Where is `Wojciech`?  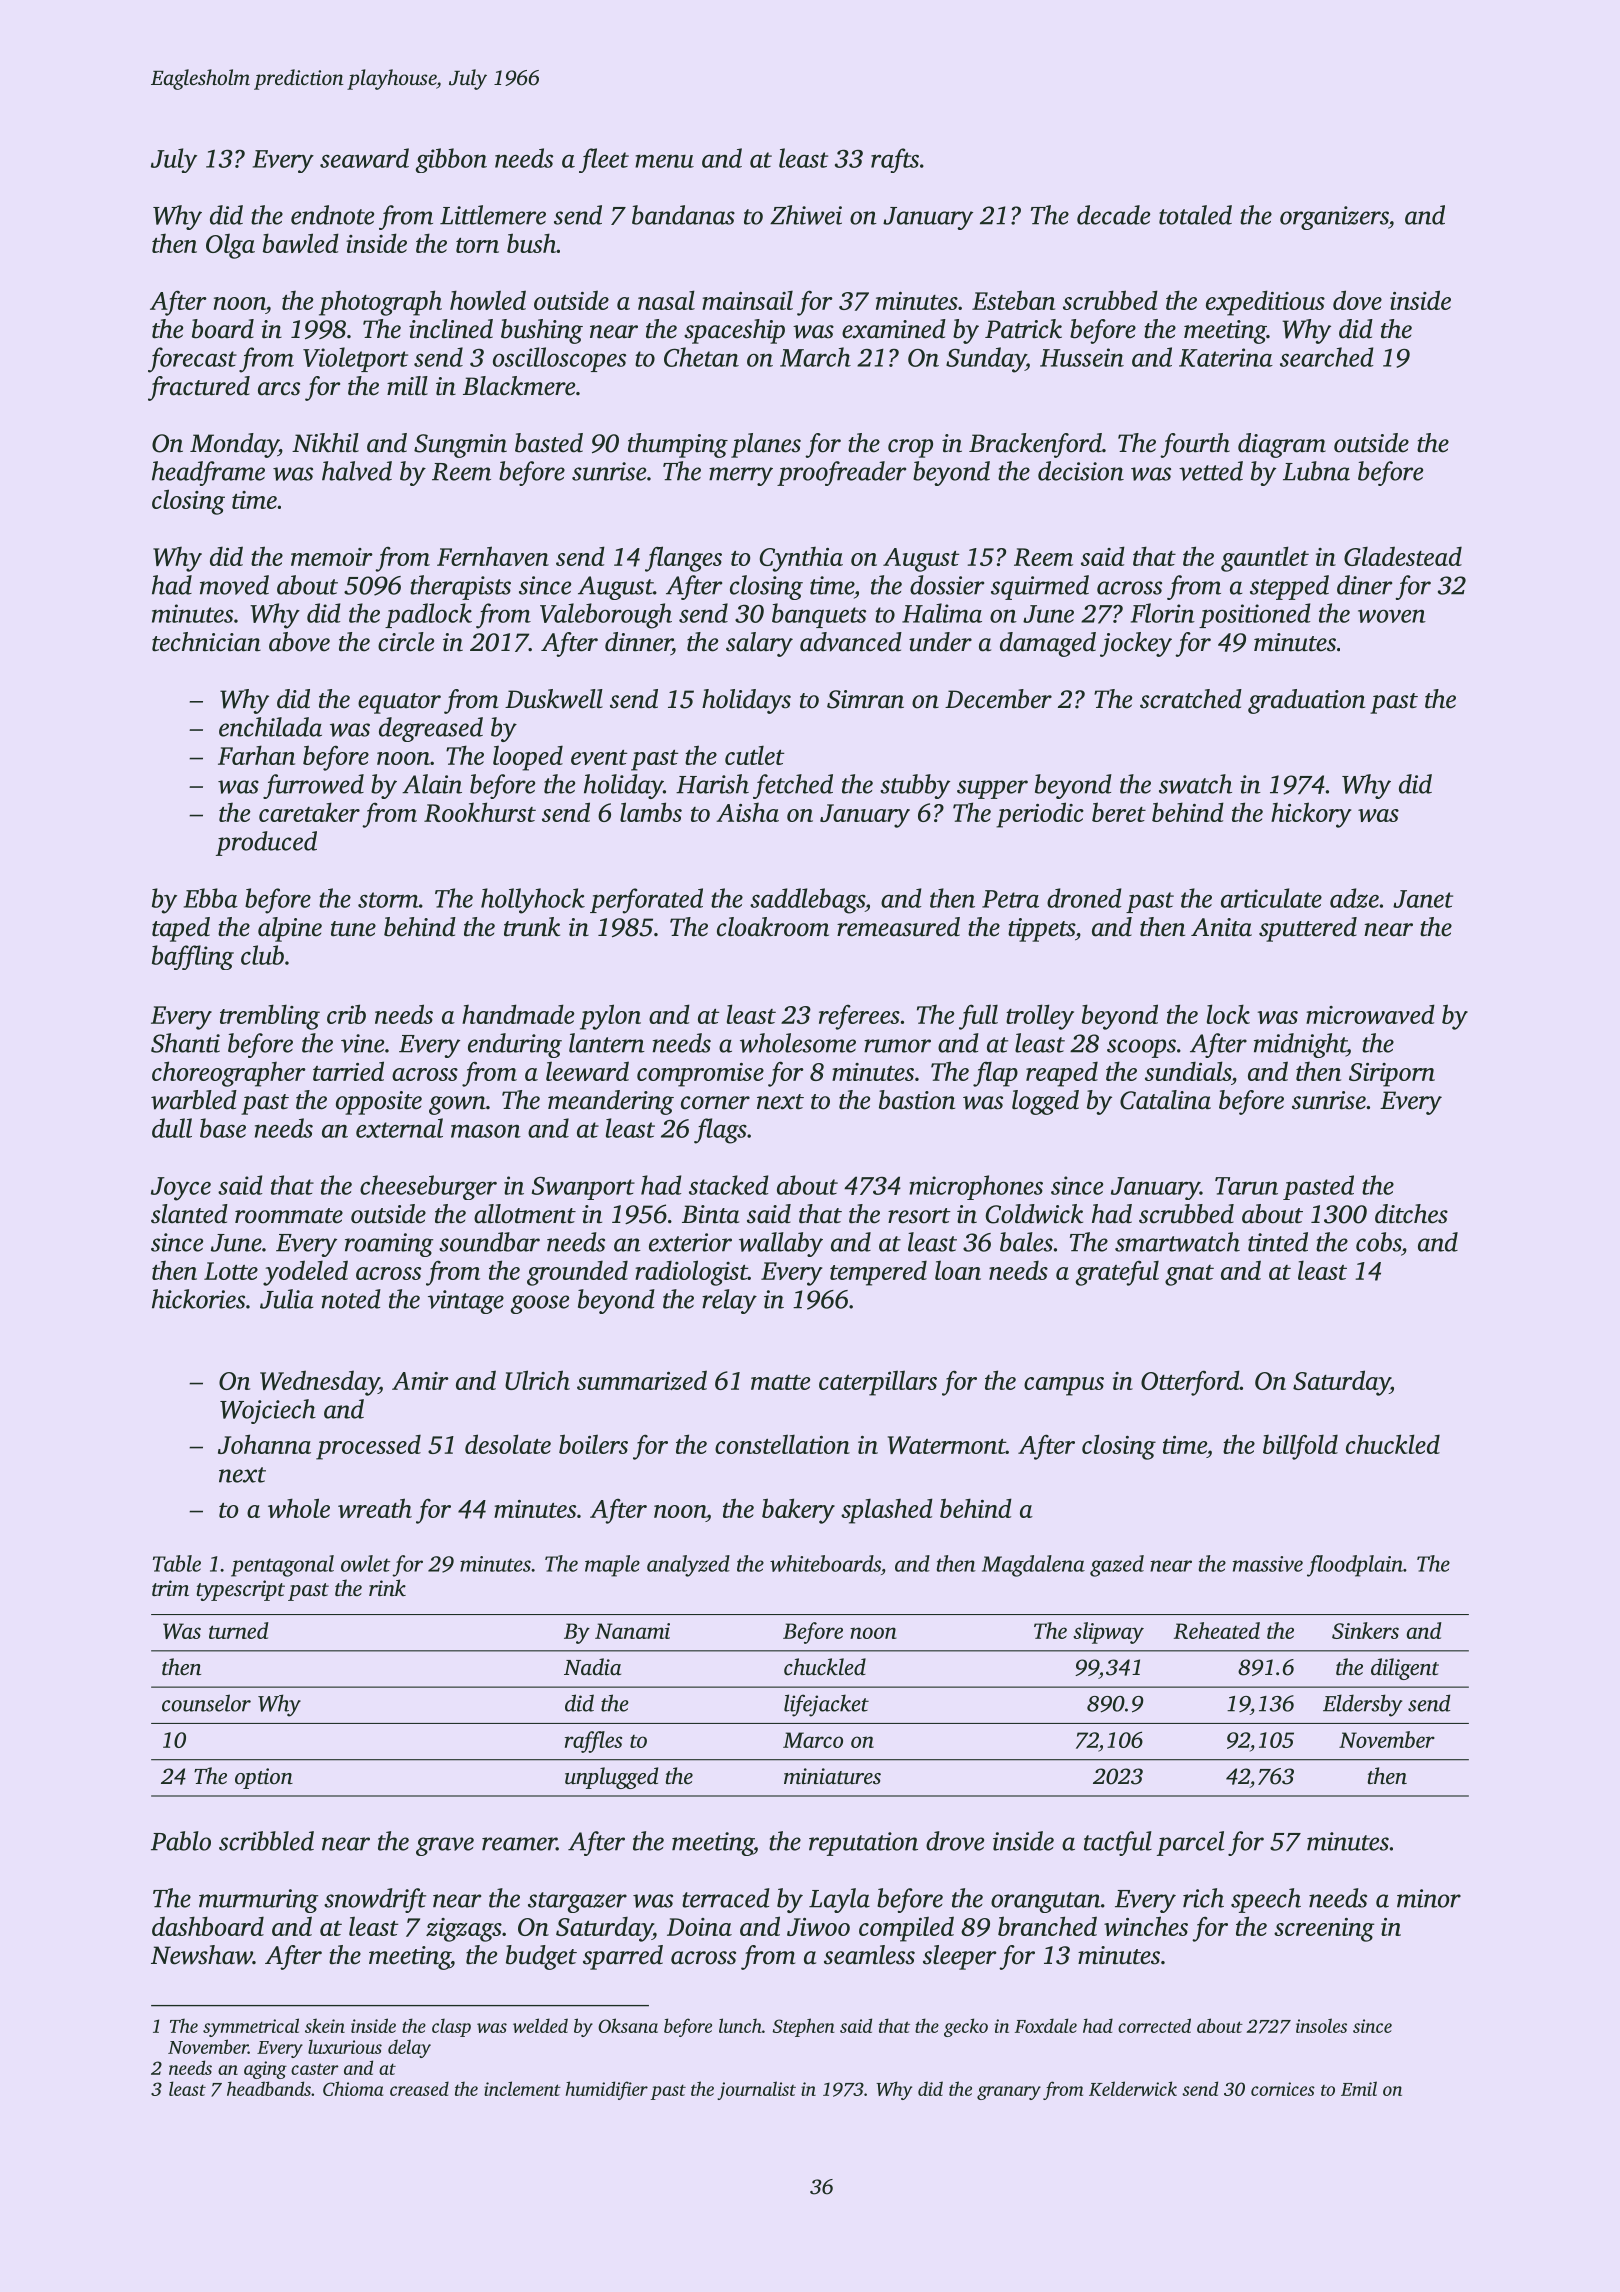 Wojciech is located at coordinates (268, 1411).
